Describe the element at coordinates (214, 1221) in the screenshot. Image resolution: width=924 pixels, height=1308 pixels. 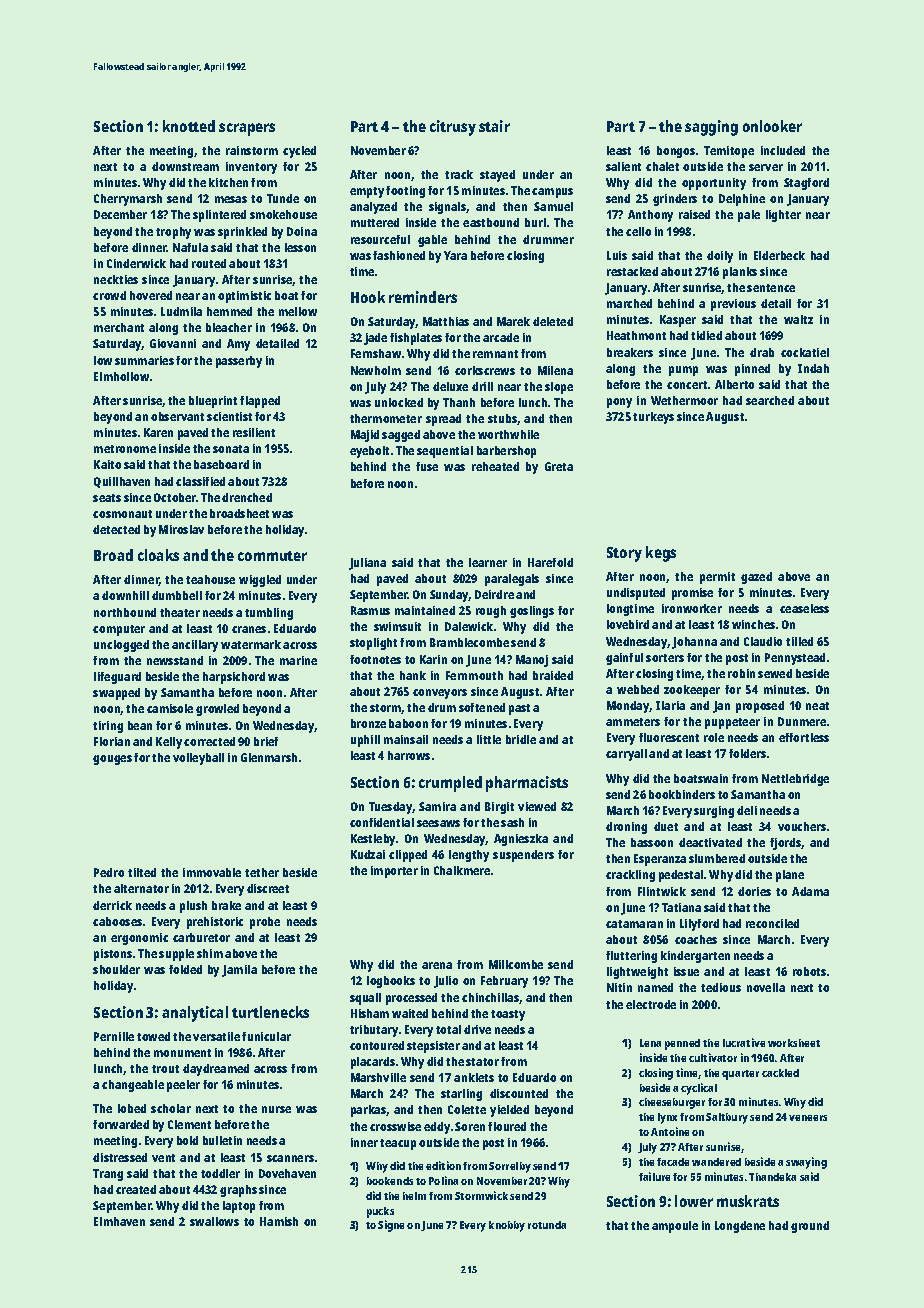
I see `swallows` at that location.
